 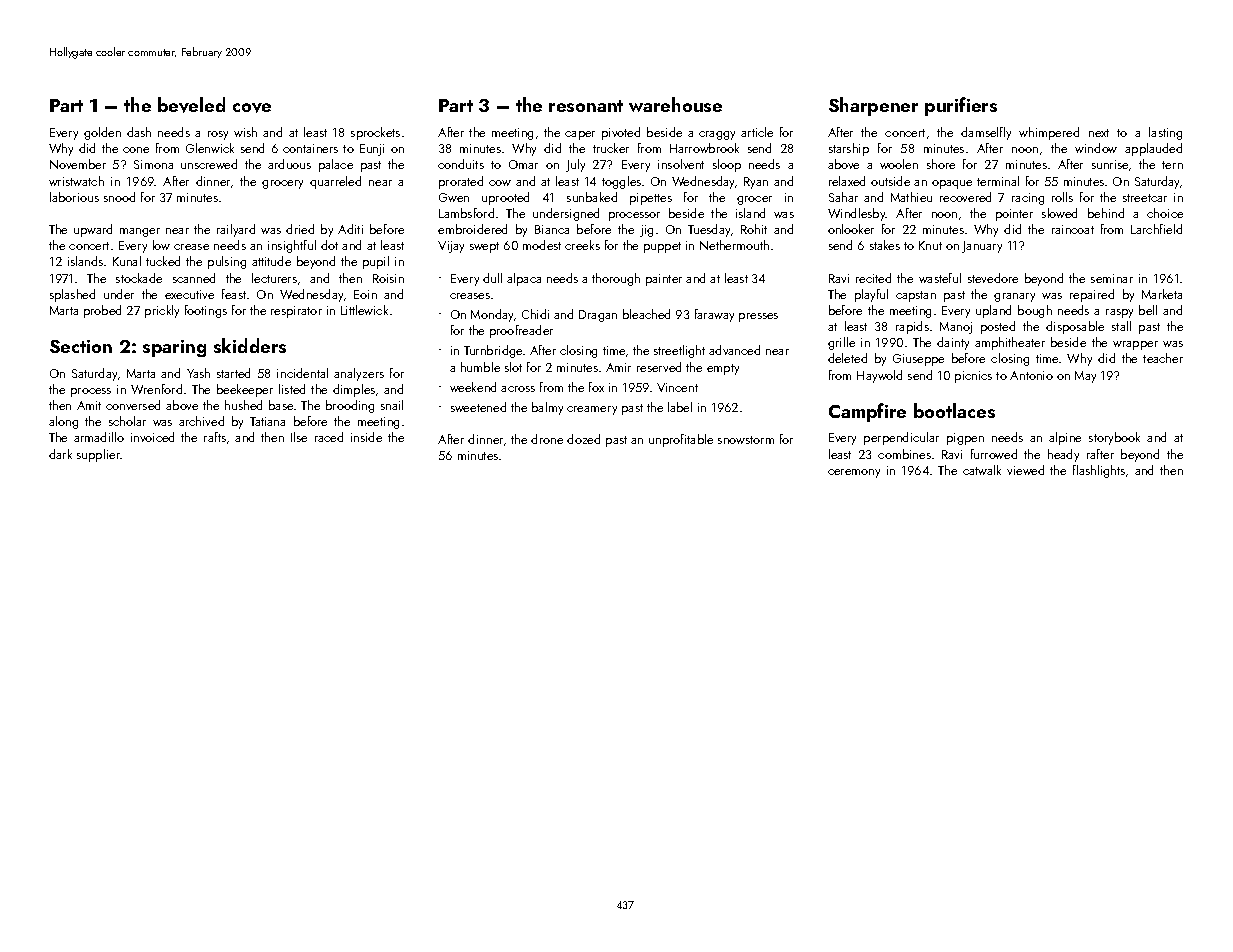 What do you see at coordinates (99, 437) in the image?
I see `armadillo` at bounding box center [99, 437].
